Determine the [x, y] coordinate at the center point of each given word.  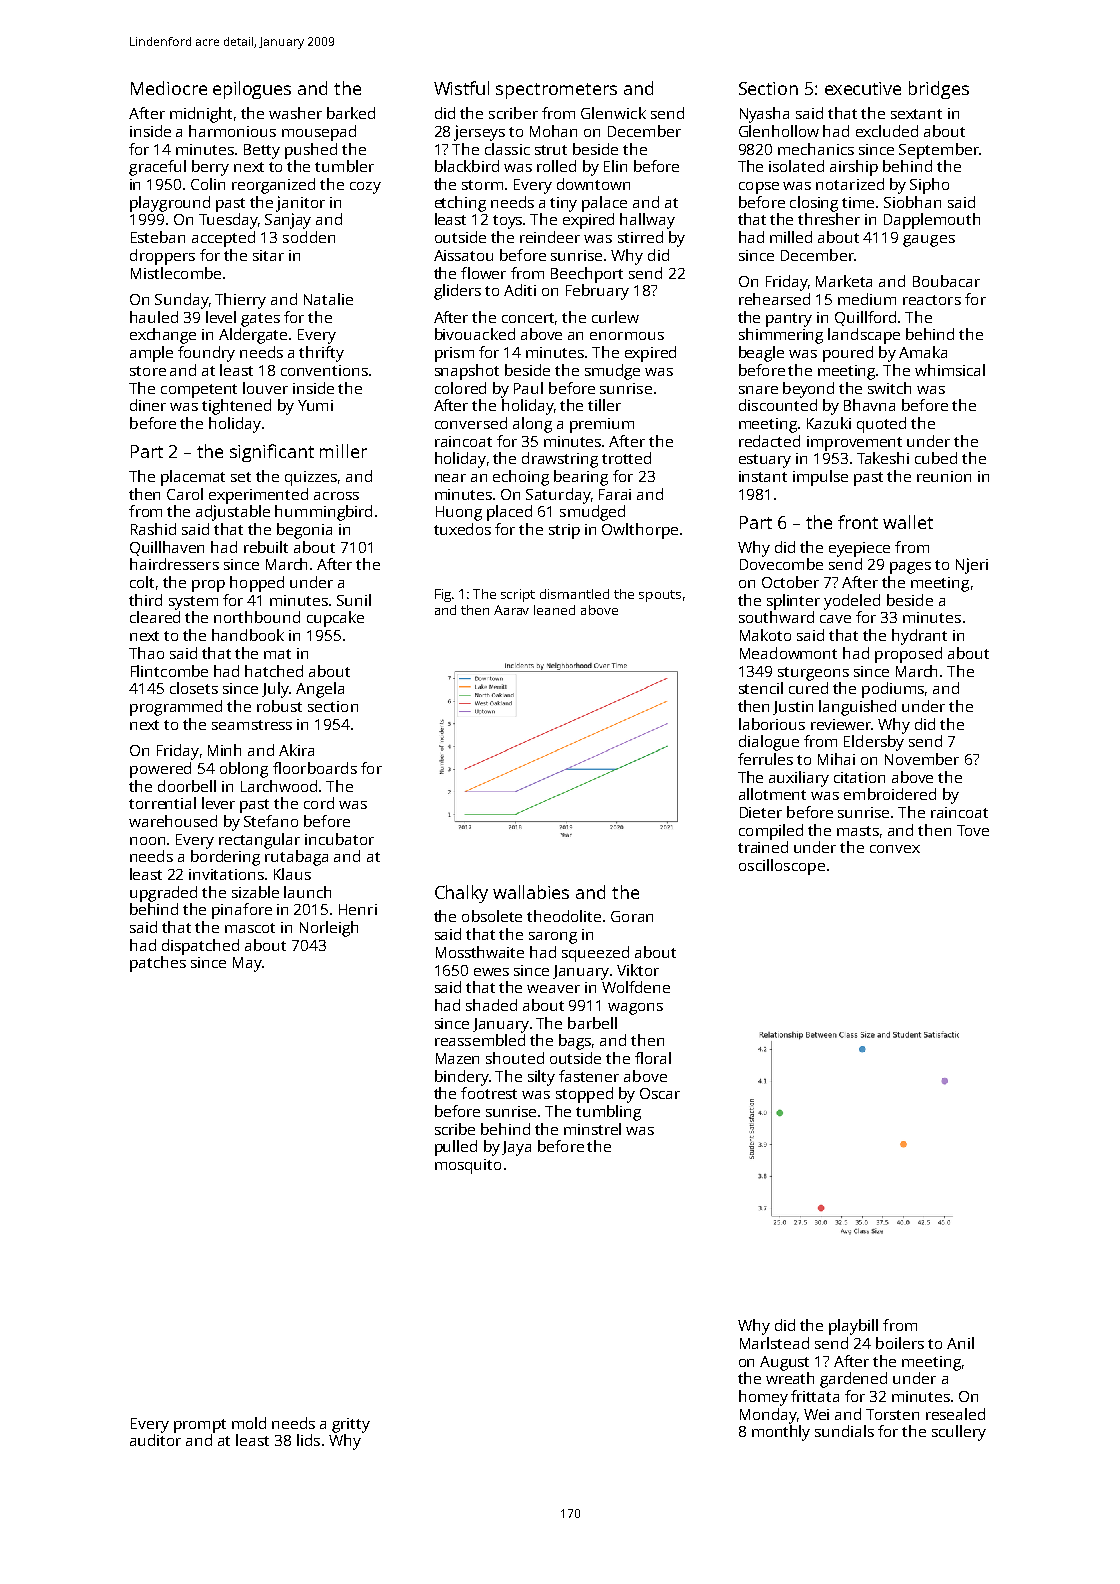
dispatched [200, 947]
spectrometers [556, 91]
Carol [185, 494]
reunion [944, 476]
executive [863, 88]
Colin [208, 184]
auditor [155, 1440]
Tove [973, 830]
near [450, 478]
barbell [592, 1023]
